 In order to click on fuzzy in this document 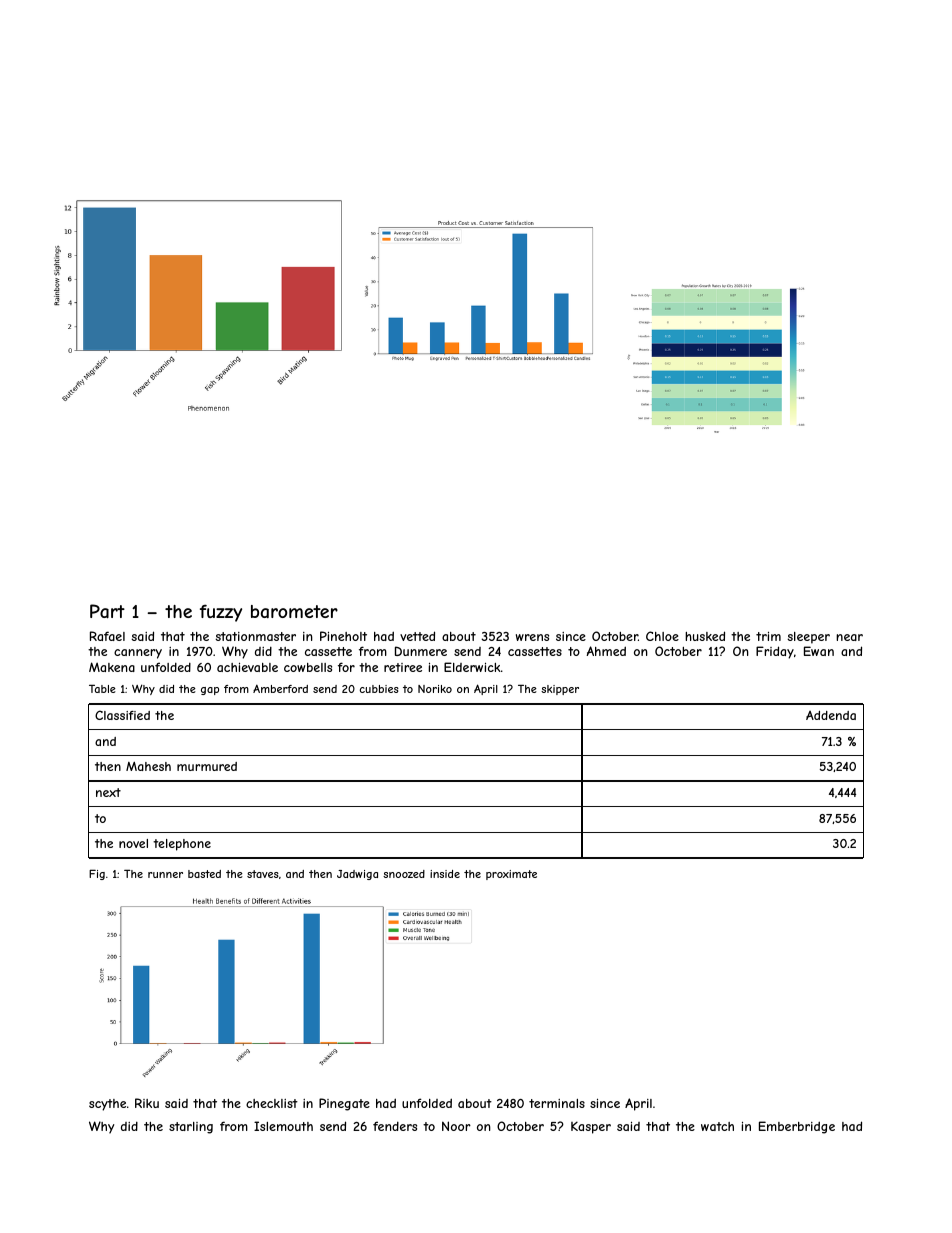, I will do `click(221, 613)`.
